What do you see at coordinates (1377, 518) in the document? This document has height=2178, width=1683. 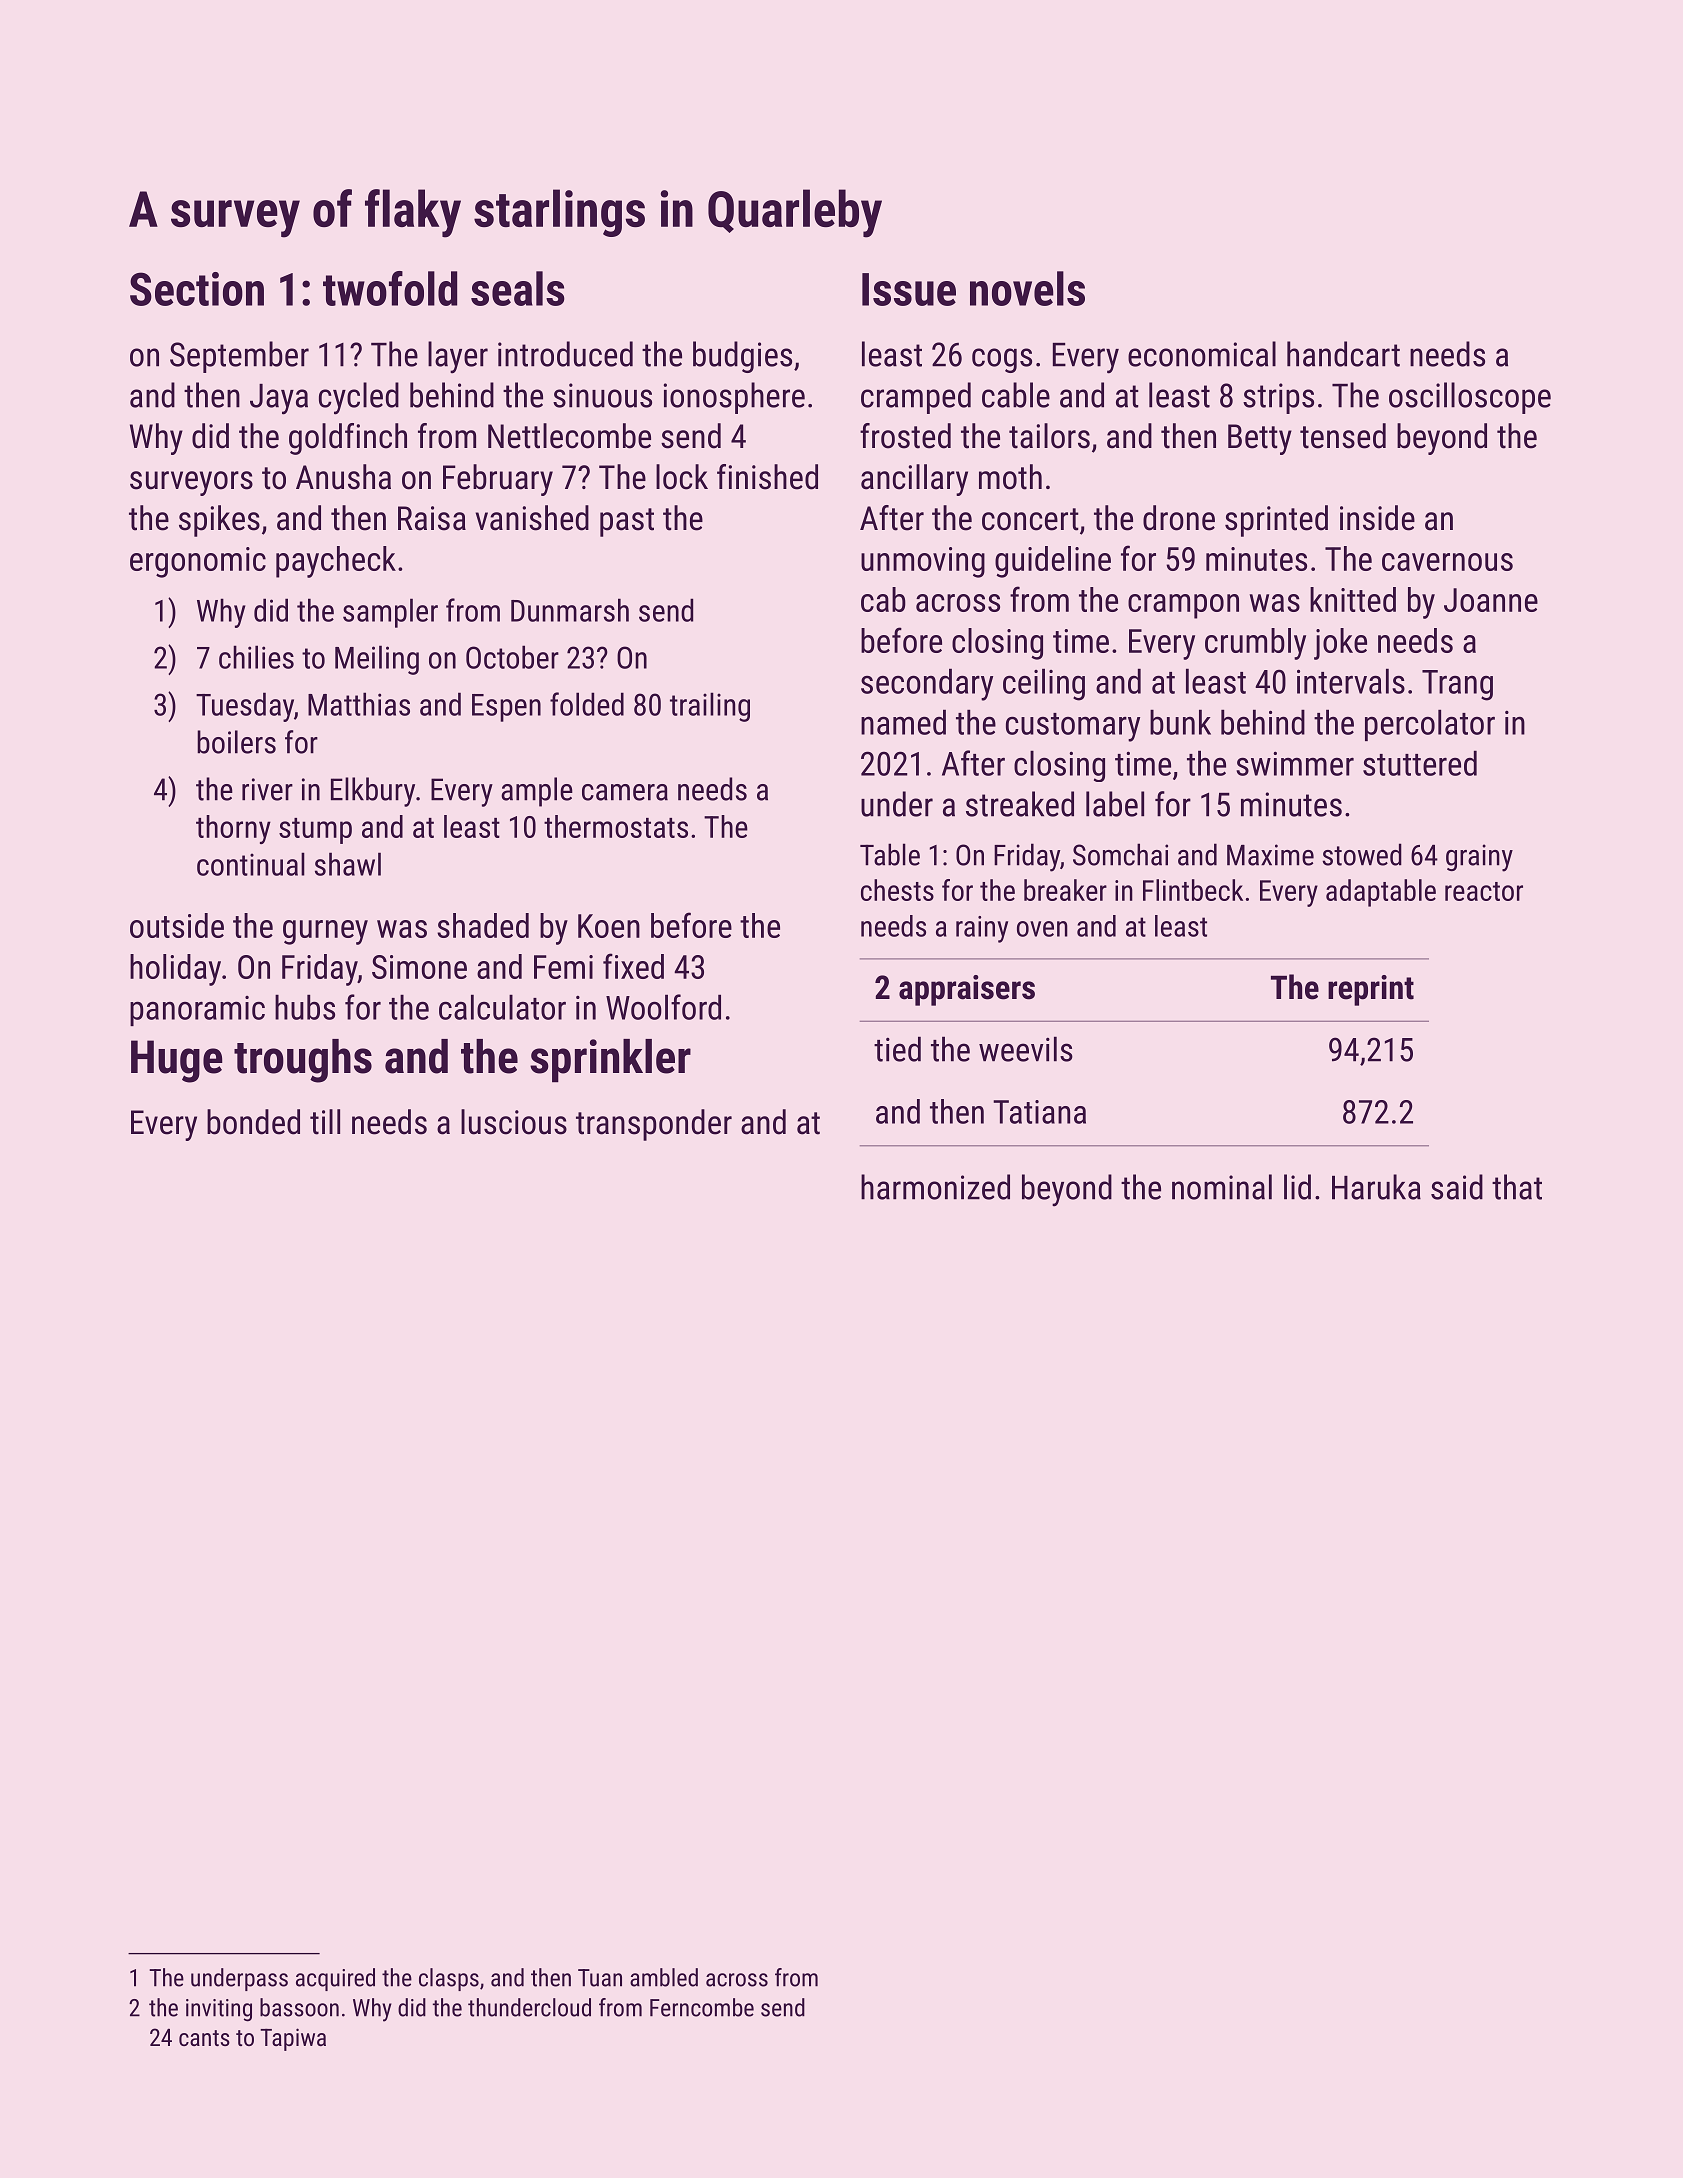 I see `inside` at bounding box center [1377, 518].
